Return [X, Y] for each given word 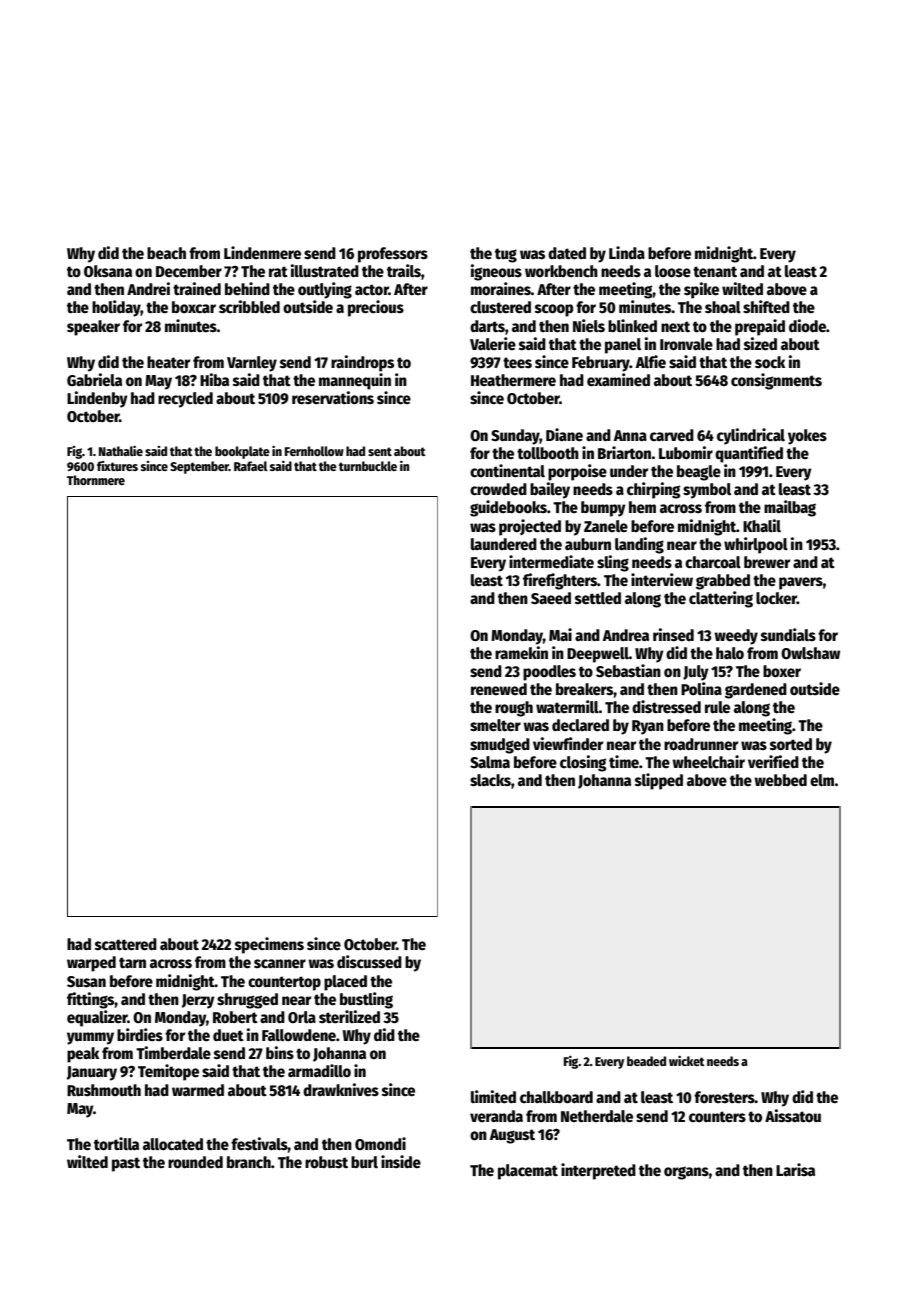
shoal [723, 307]
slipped [659, 781]
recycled [185, 400]
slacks [490, 780]
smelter [495, 725]
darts [487, 326]
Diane [564, 435]
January [92, 1073]
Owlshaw [810, 653]
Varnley [252, 364]
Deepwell [598, 655]
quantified [749, 454]
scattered [126, 944]
